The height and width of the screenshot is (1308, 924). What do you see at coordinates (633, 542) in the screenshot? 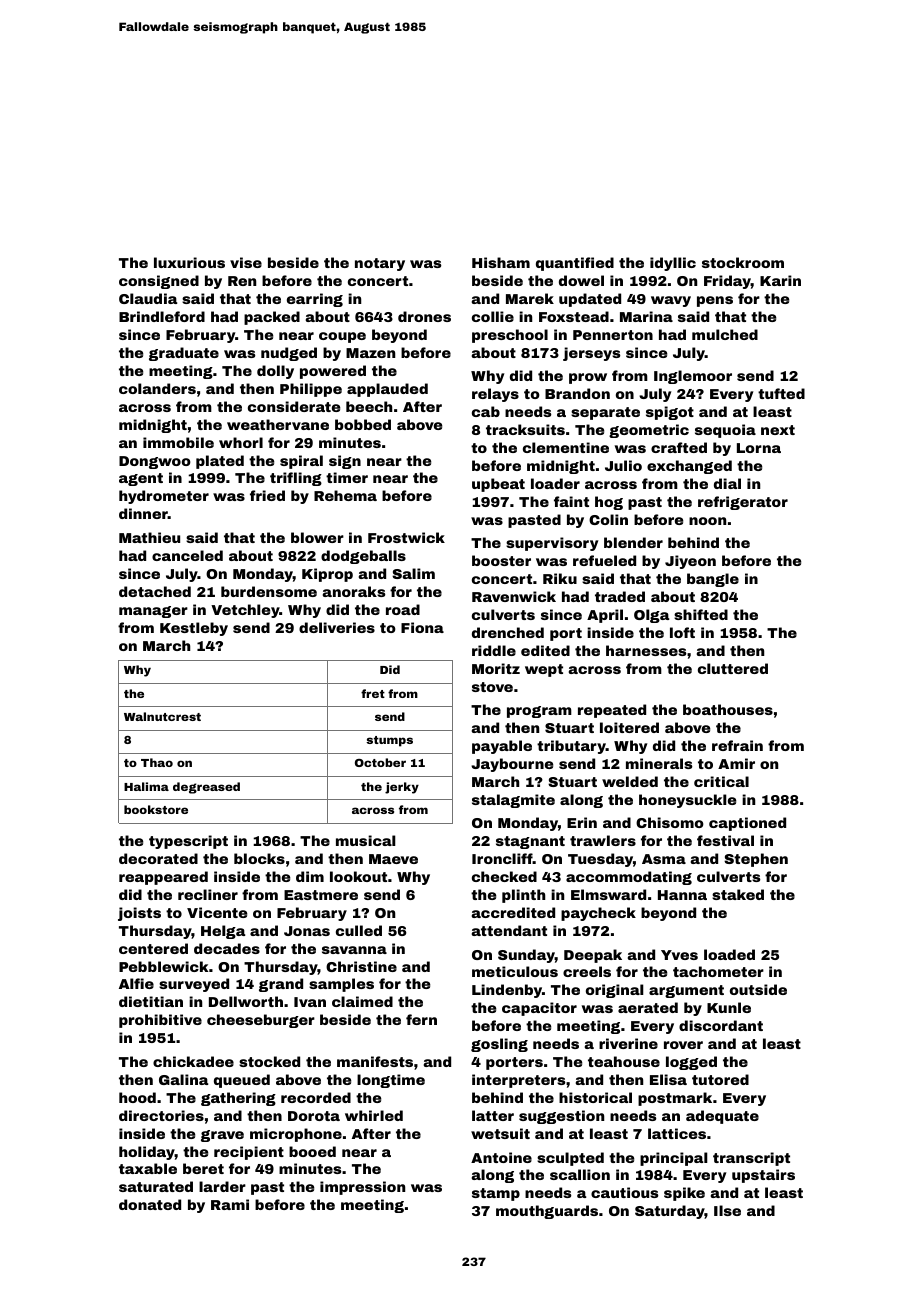
I see `blender` at bounding box center [633, 542].
